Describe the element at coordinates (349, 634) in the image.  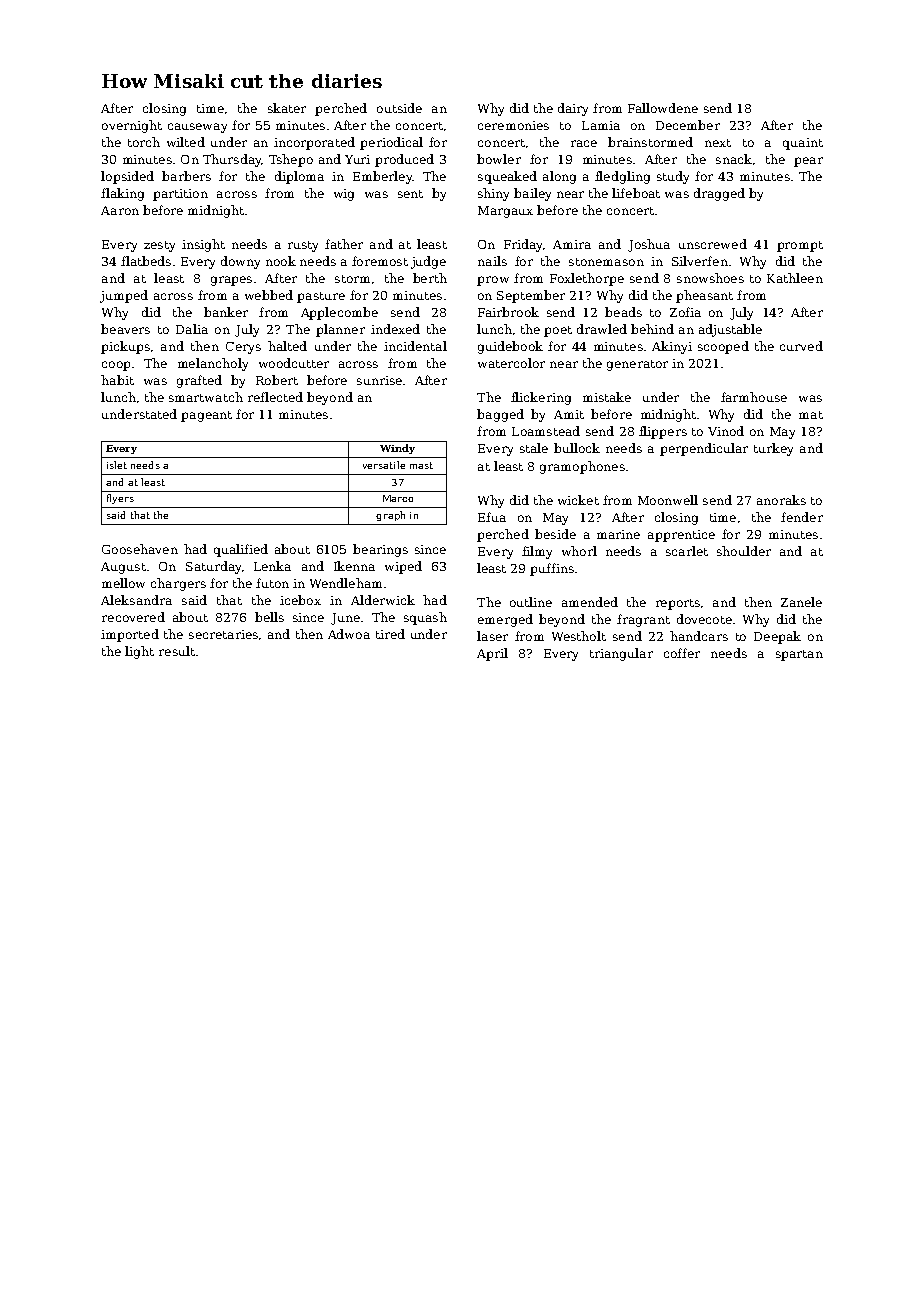
I see `Adwoa` at that location.
